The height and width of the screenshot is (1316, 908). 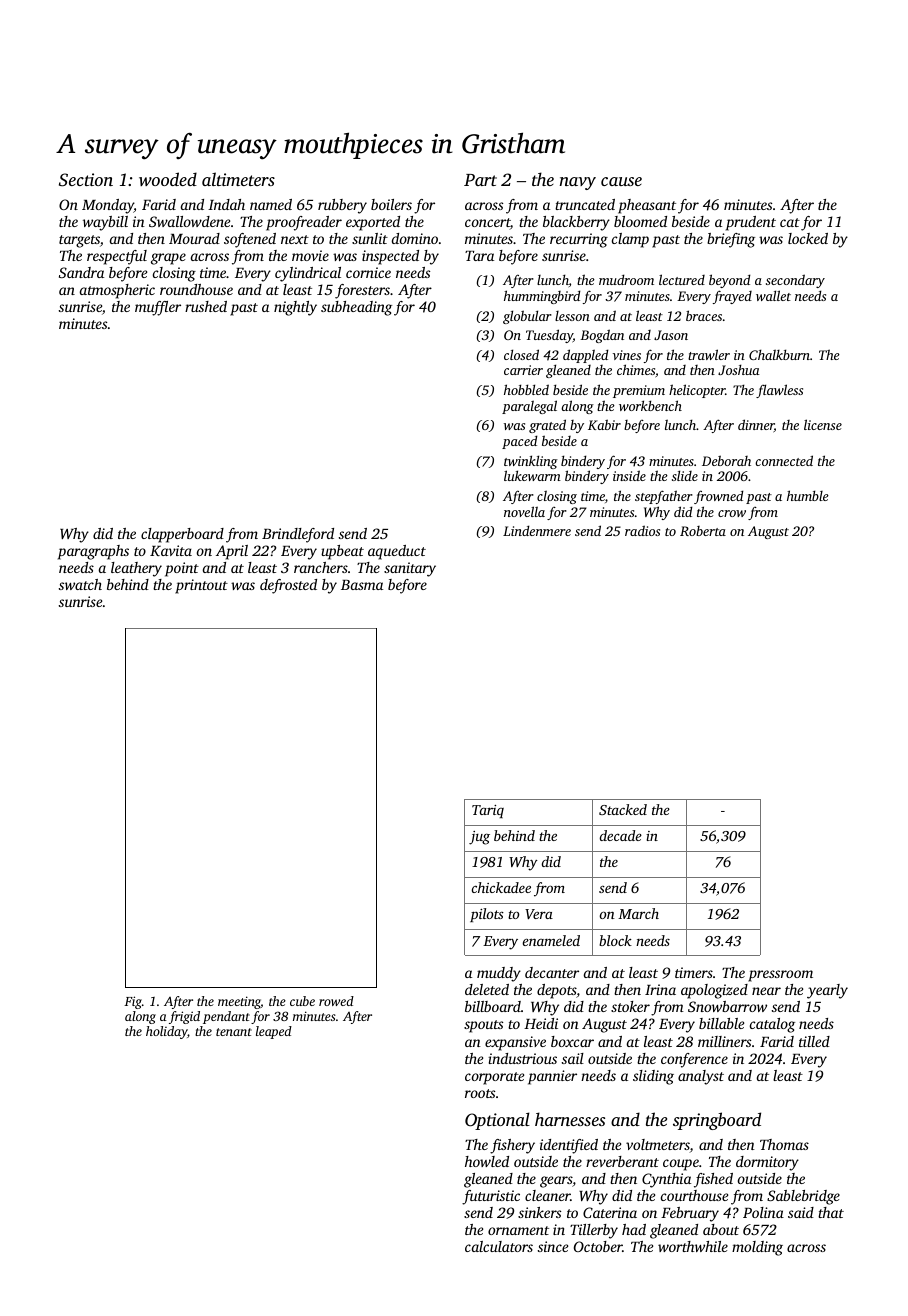 I want to click on deleted, so click(x=487, y=989).
